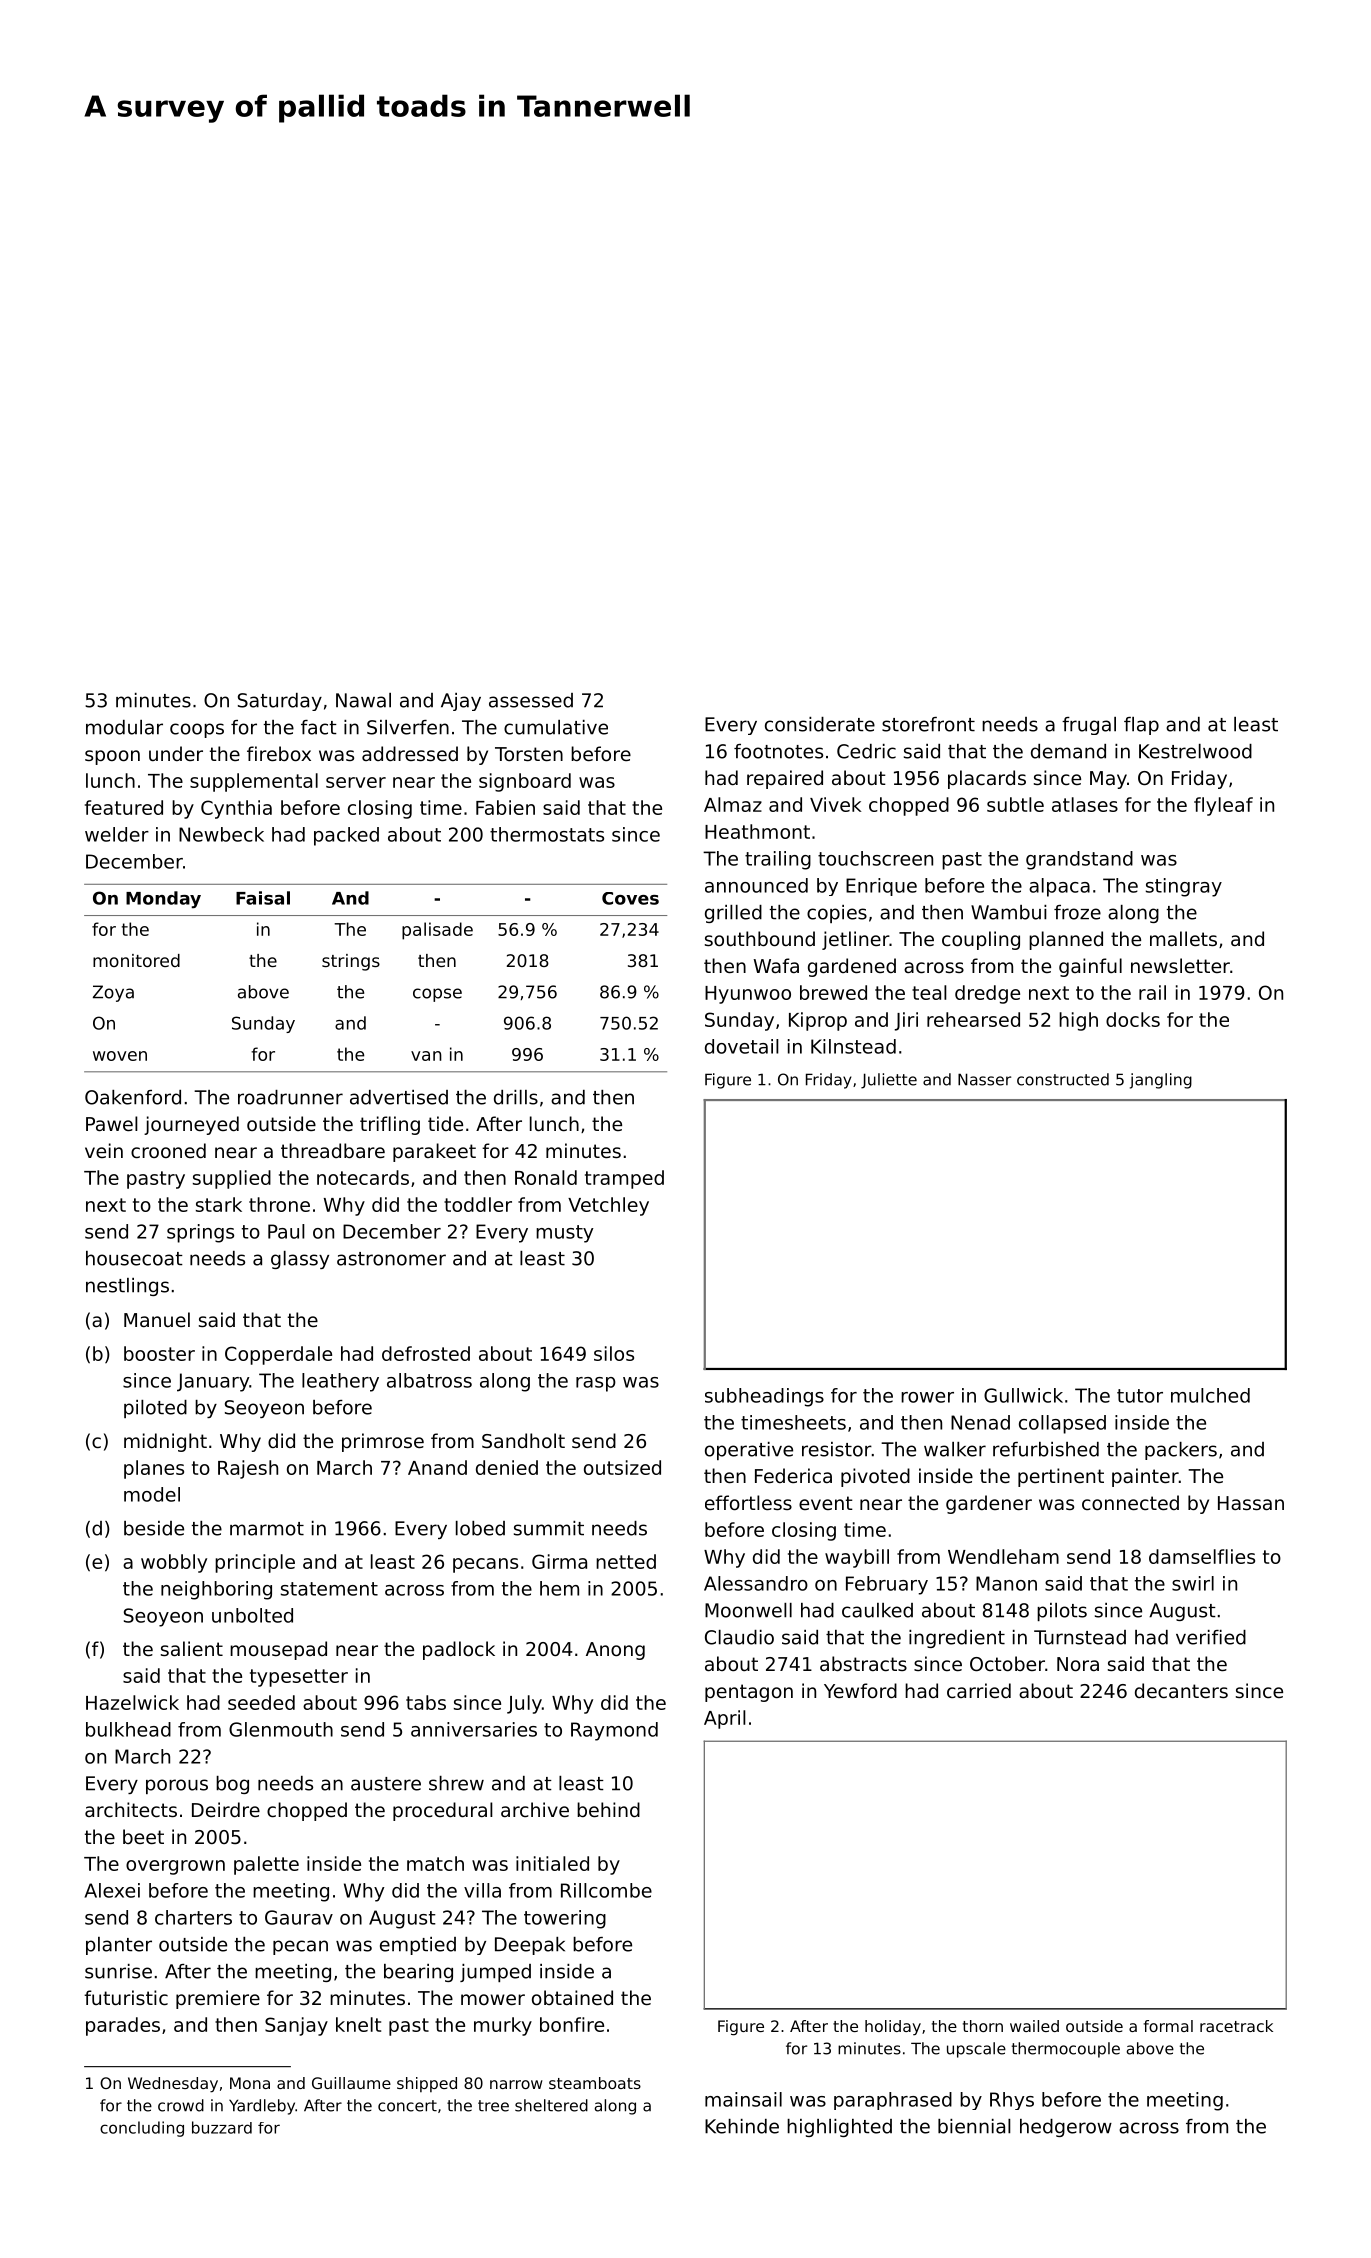 The height and width of the image is (2258, 1371). What do you see at coordinates (1161, 1081) in the image?
I see `jangling` at bounding box center [1161, 1081].
